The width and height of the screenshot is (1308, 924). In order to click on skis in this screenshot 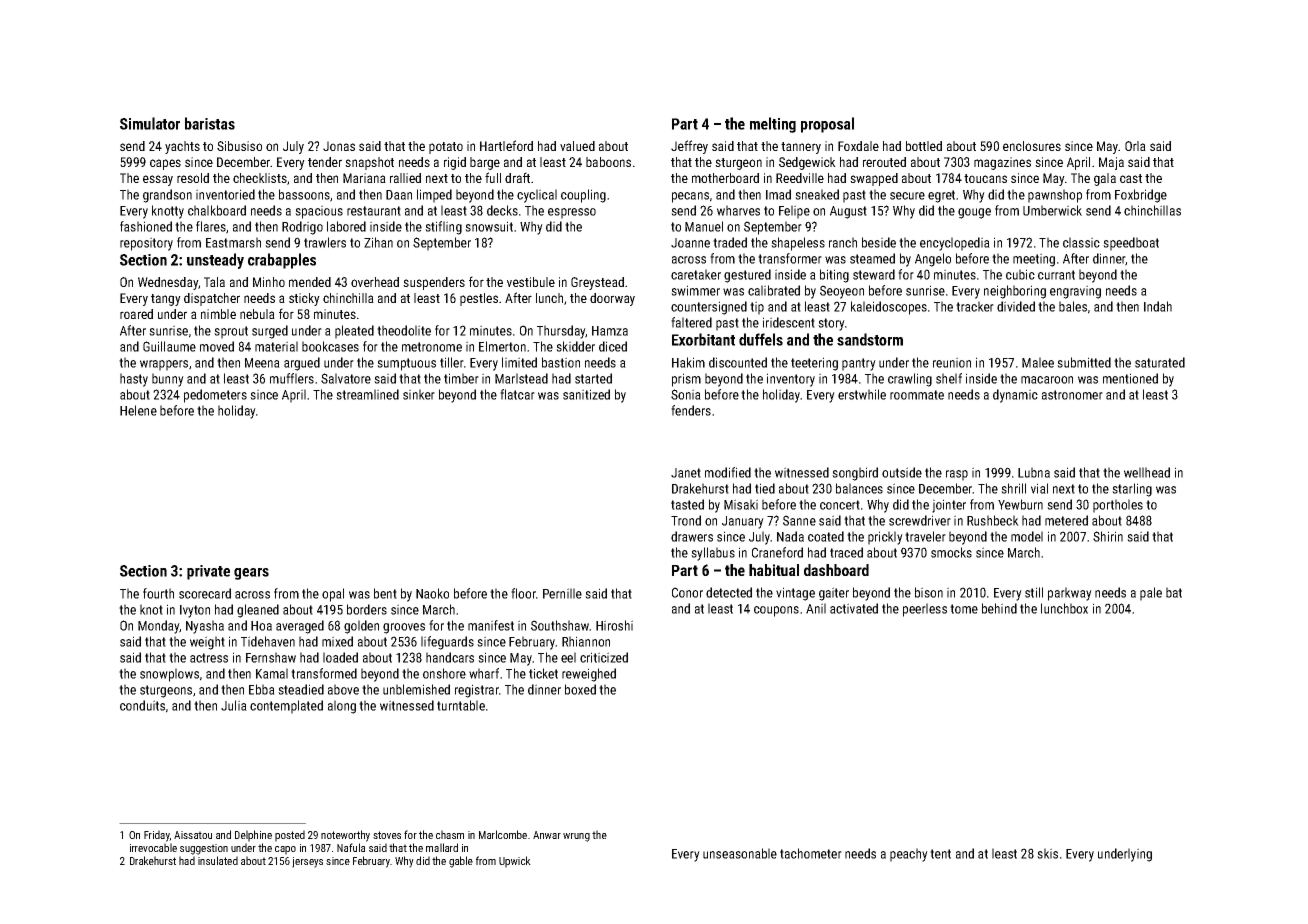, I will do `click(1047, 853)`.
